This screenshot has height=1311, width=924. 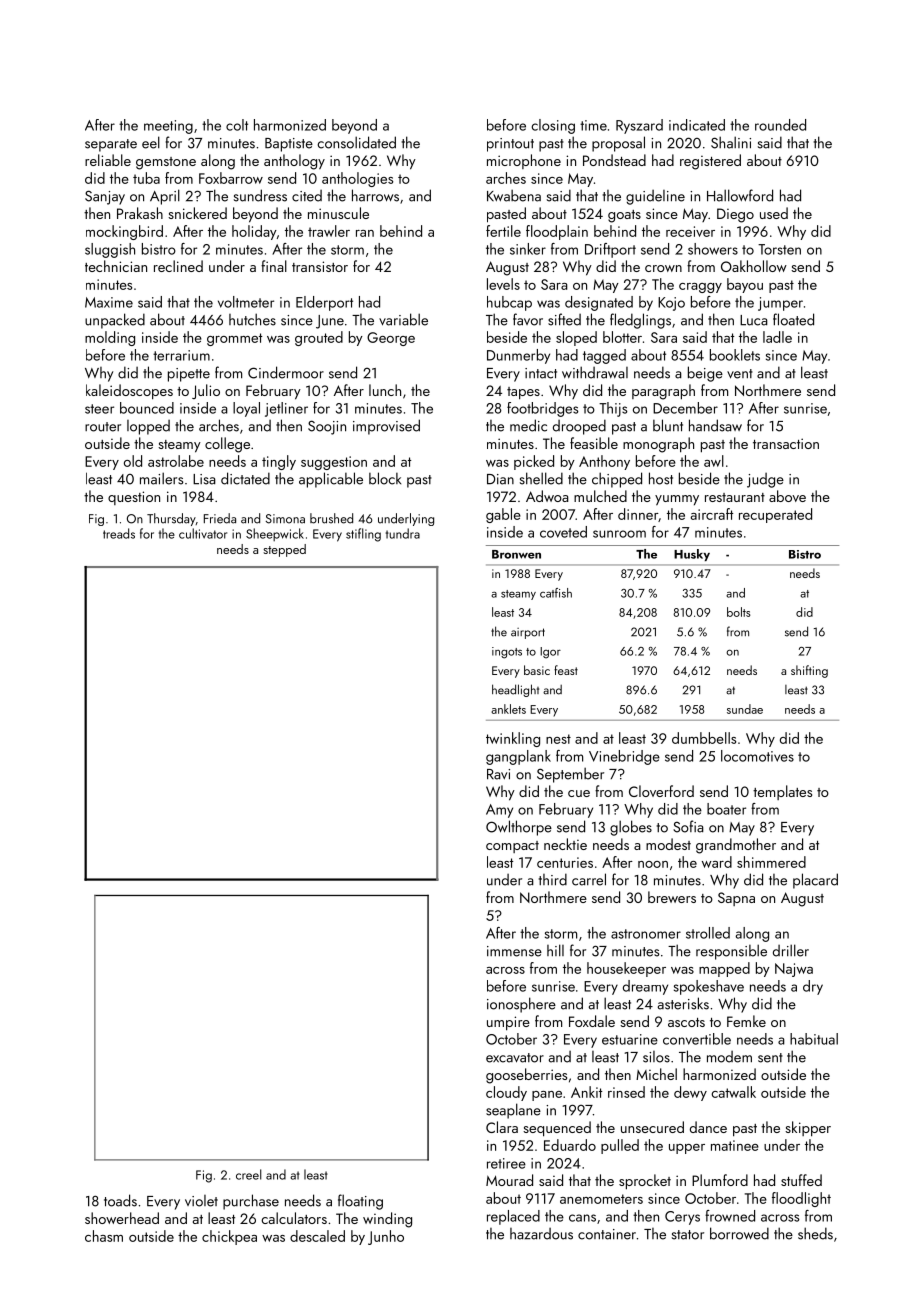 What do you see at coordinates (111, 145) in the screenshot?
I see `separate` at bounding box center [111, 145].
